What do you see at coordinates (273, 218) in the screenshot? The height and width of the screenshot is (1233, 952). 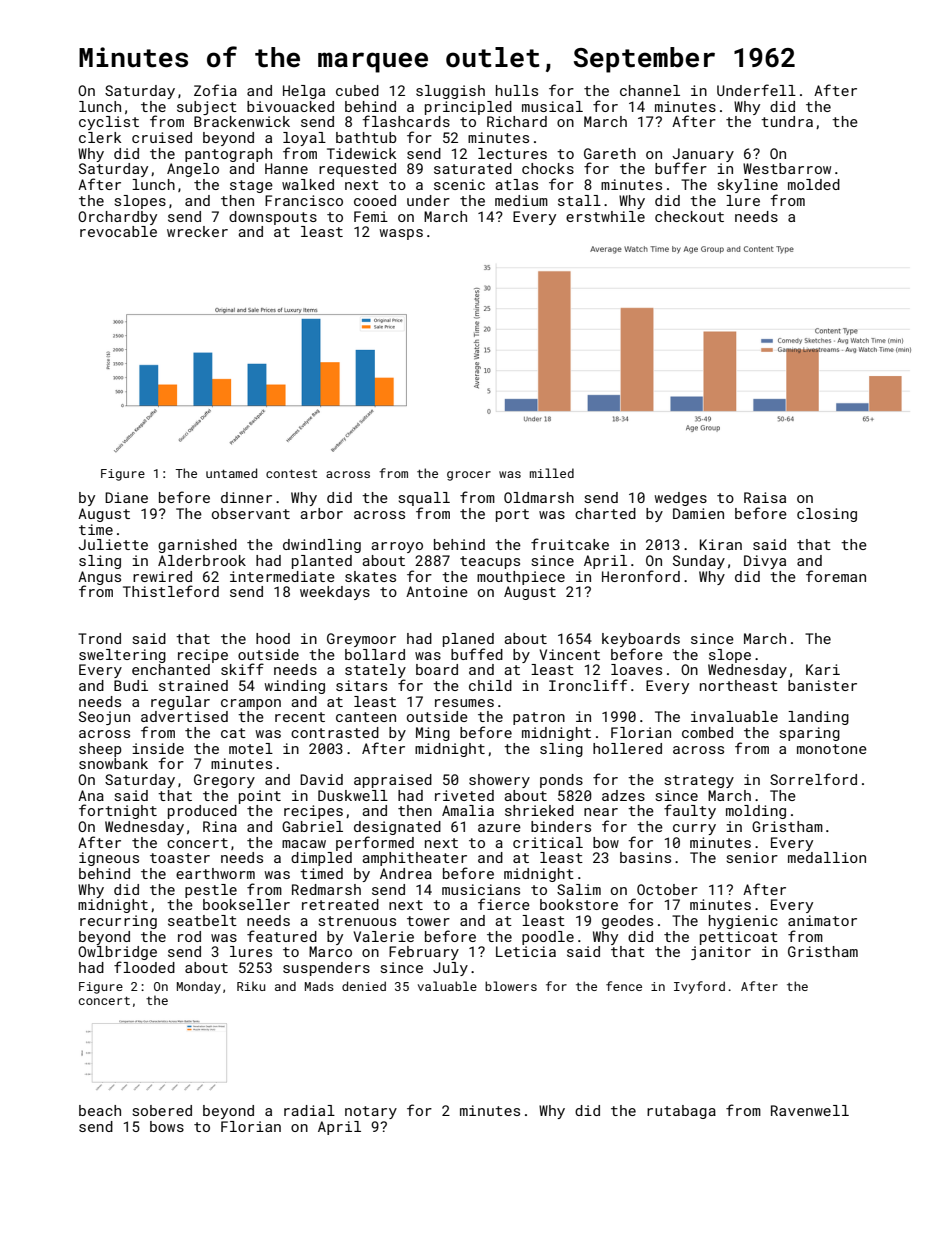 I see `downspouts` at bounding box center [273, 218].
